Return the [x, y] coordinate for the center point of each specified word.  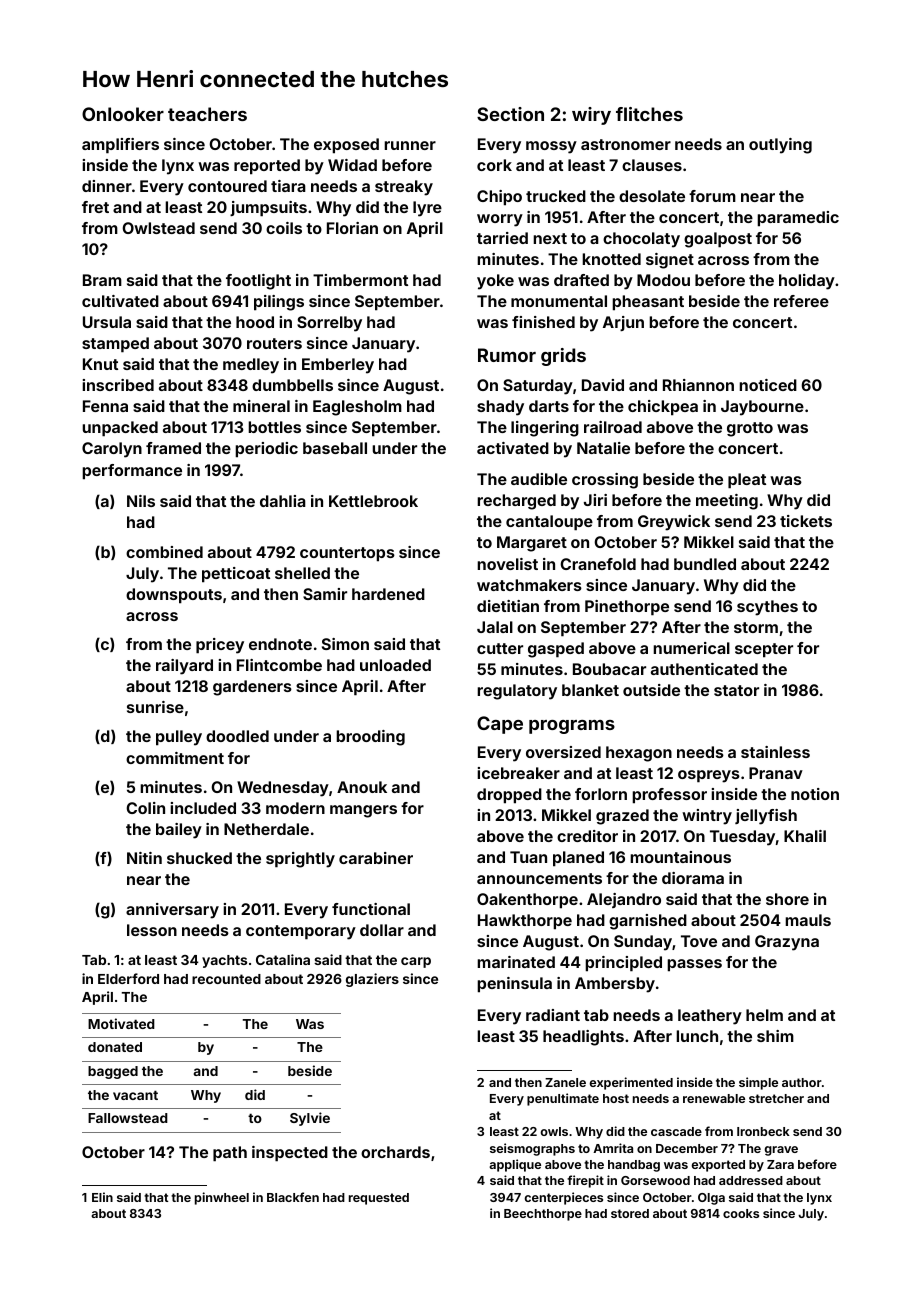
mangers [363, 811]
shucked [199, 858]
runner [410, 145]
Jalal [495, 627]
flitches [649, 114]
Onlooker [123, 114]
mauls [808, 920]
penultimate [563, 1099]
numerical [691, 648]
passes [694, 965]
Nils [141, 501]
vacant [135, 1095]
